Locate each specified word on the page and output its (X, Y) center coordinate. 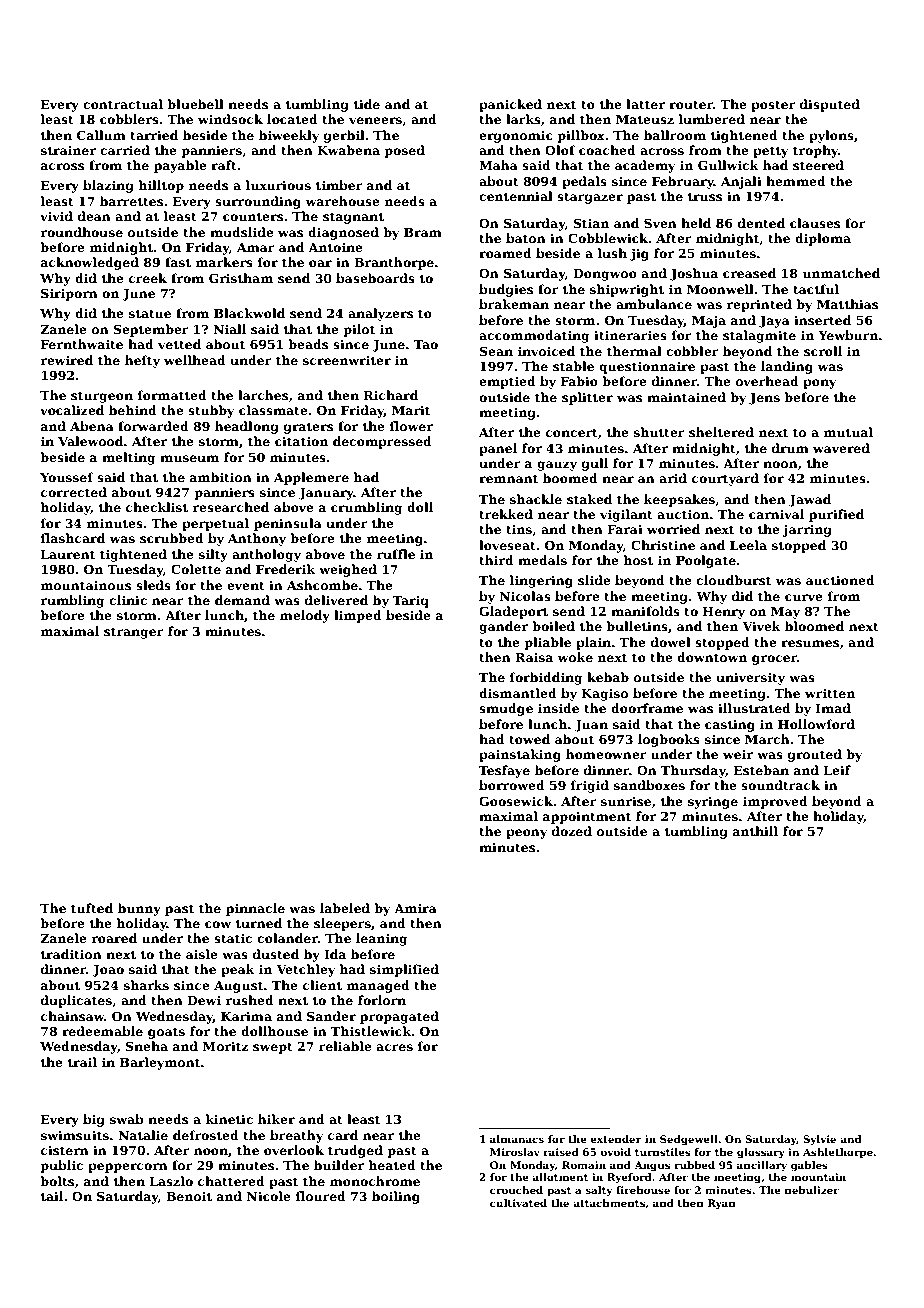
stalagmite (759, 336)
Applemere (311, 478)
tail (52, 1196)
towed (529, 739)
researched (231, 507)
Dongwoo (605, 275)
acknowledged (90, 263)
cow (218, 924)
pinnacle (255, 909)
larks (523, 119)
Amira (415, 908)
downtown (712, 657)
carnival (776, 514)
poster (773, 106)
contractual (123, 104)
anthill (755, 831)
